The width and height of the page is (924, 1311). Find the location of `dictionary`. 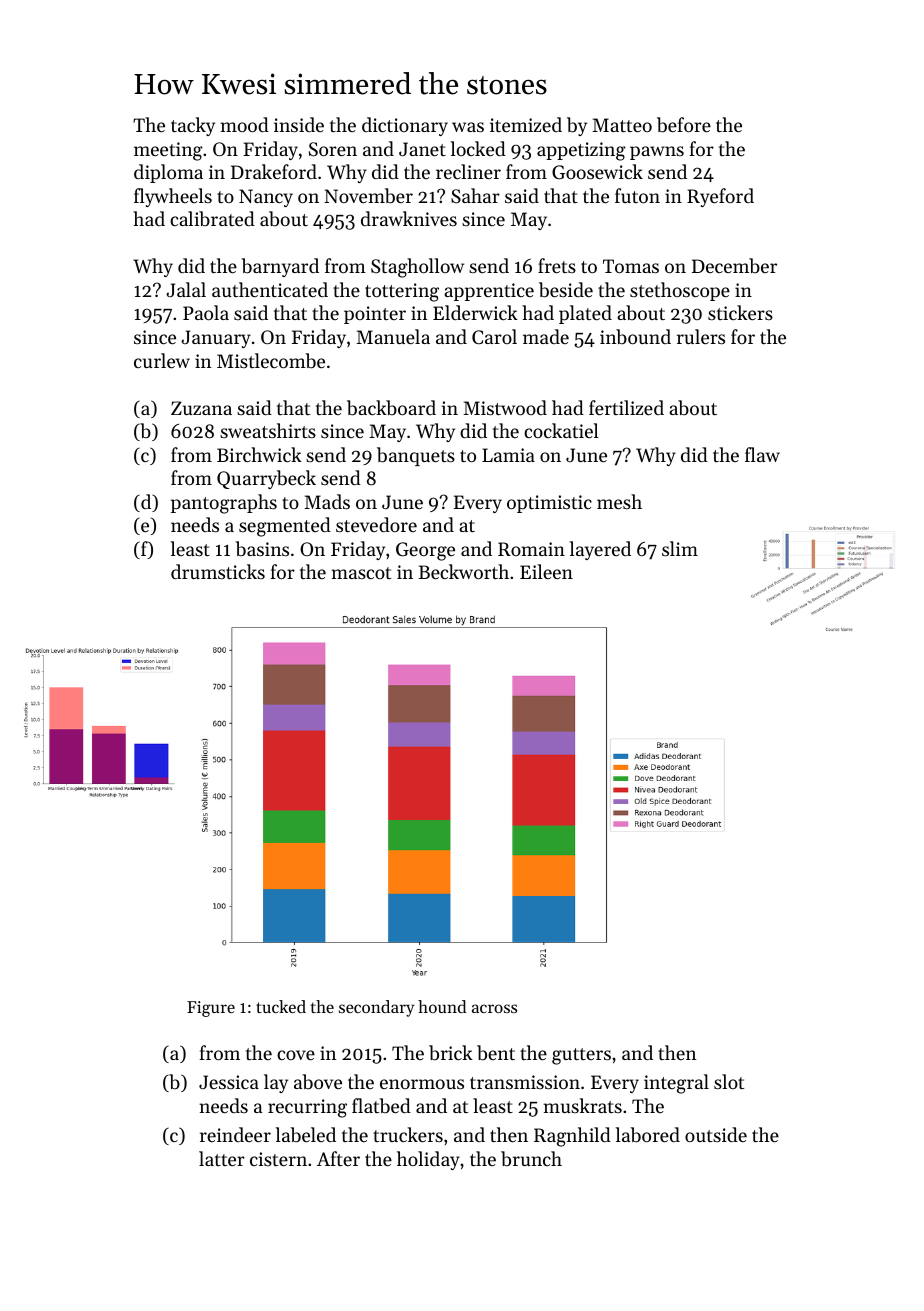

dictionary is located at coordinates (405, 126).
